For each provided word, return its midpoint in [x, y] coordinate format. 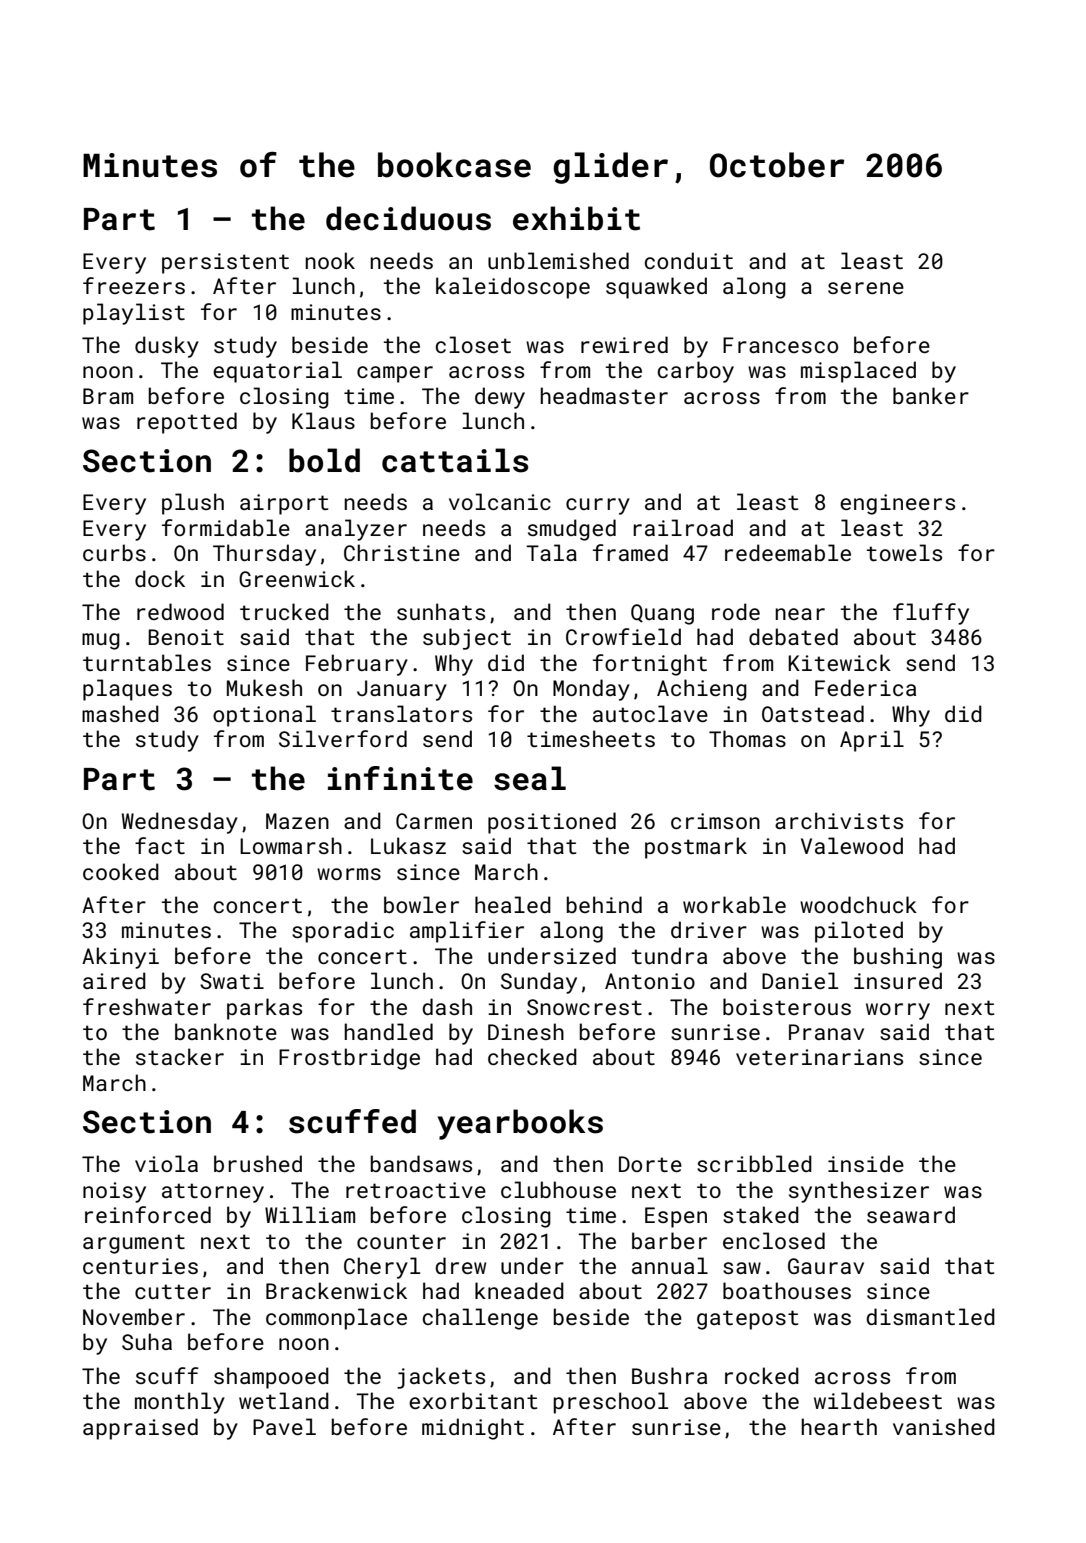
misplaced [858, 372]
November [134, 1316]
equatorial [277, 372]
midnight [473, 1429]
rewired [624, 344]
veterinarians [819, 1057]
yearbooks [520, 1124]
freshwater [147, 1006]
